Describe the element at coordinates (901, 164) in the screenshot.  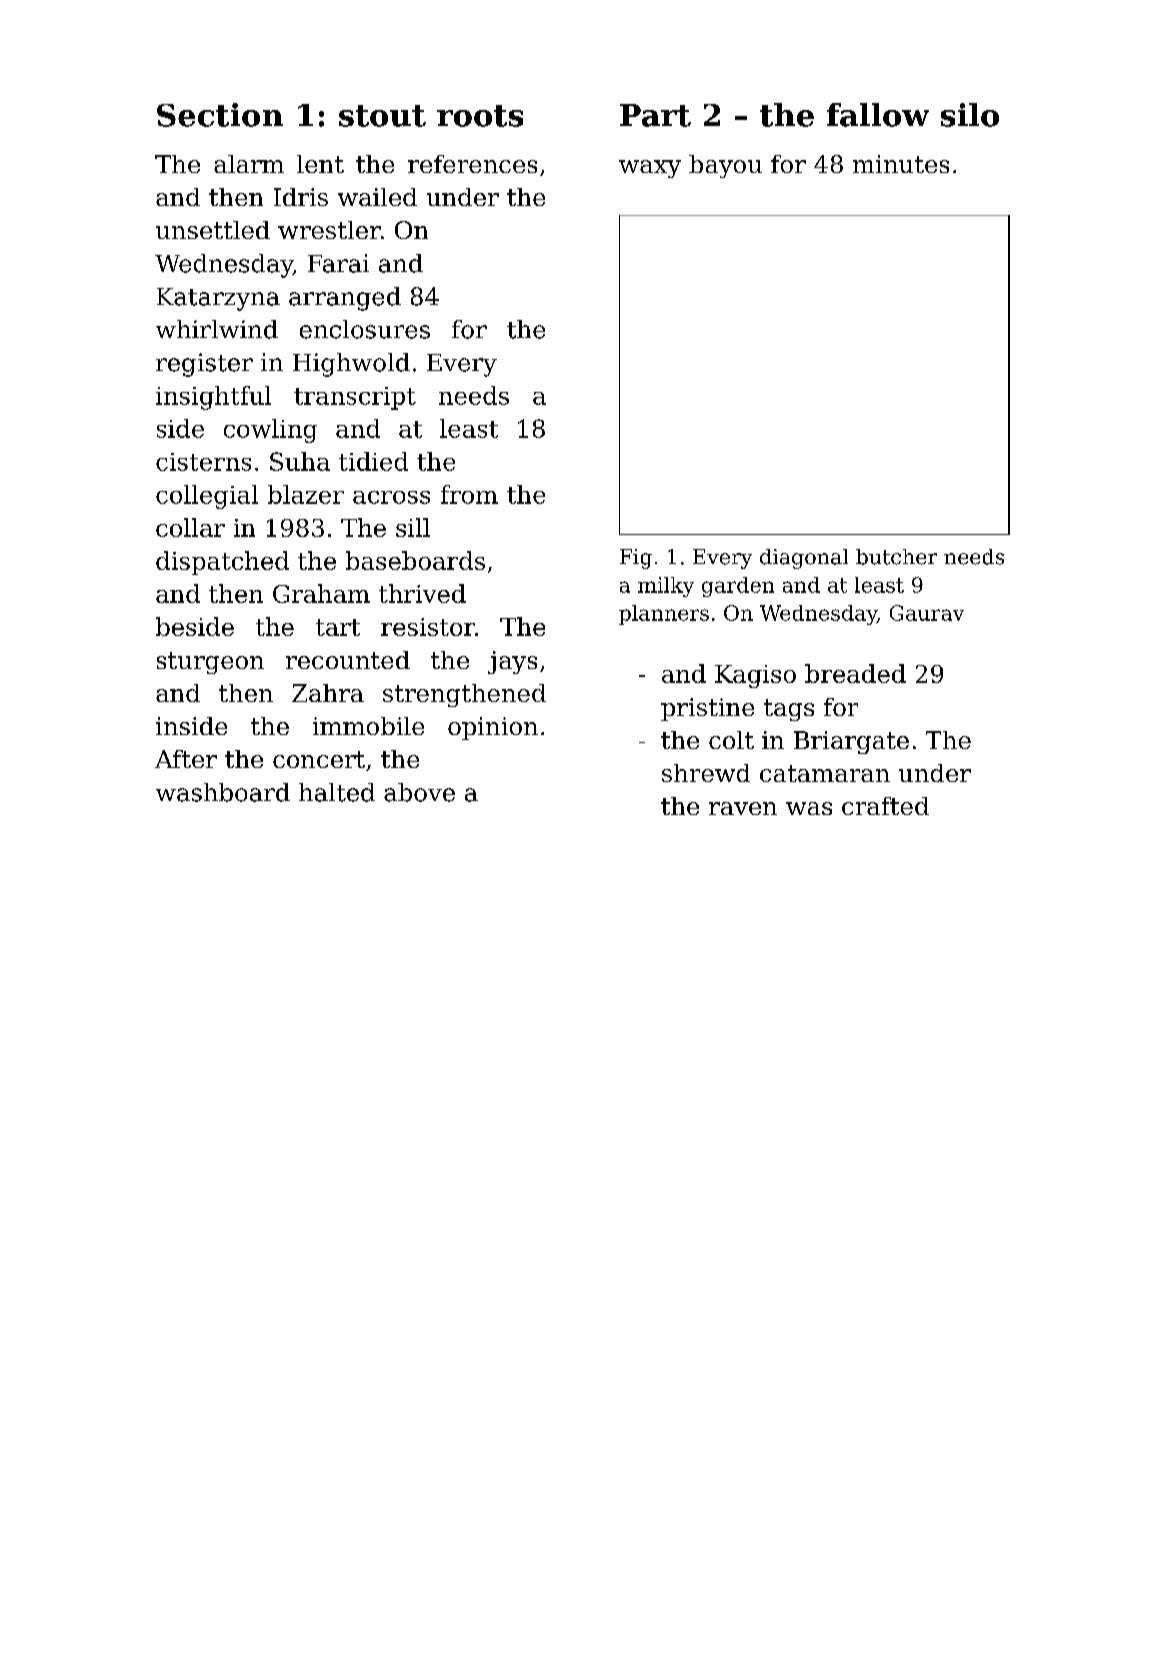
I see `minutes` at that location.
